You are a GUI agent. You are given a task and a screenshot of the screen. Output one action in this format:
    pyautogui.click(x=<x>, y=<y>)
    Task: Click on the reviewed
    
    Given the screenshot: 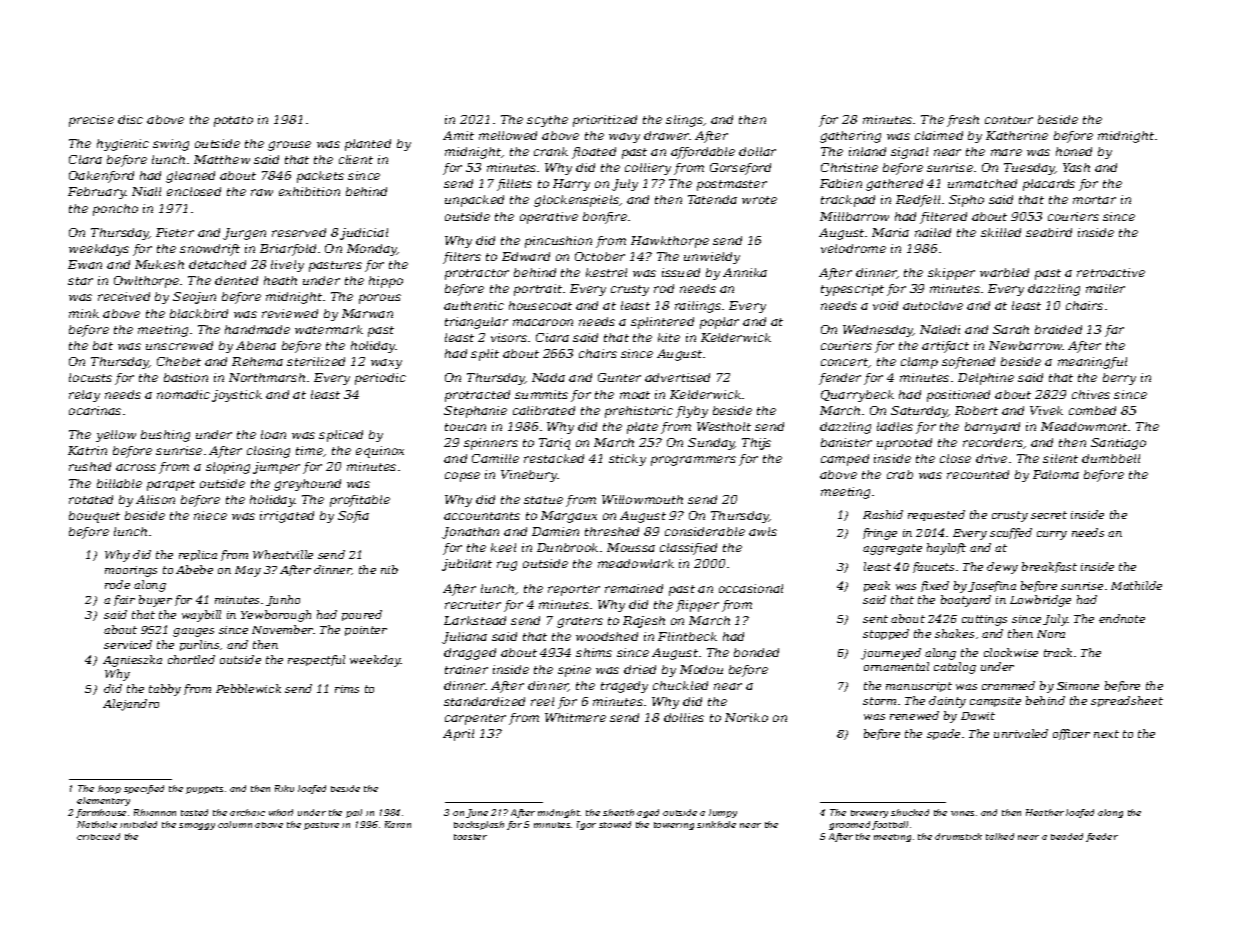 What is the action you would take?
    pyautogui.click(x=290, y=313)
